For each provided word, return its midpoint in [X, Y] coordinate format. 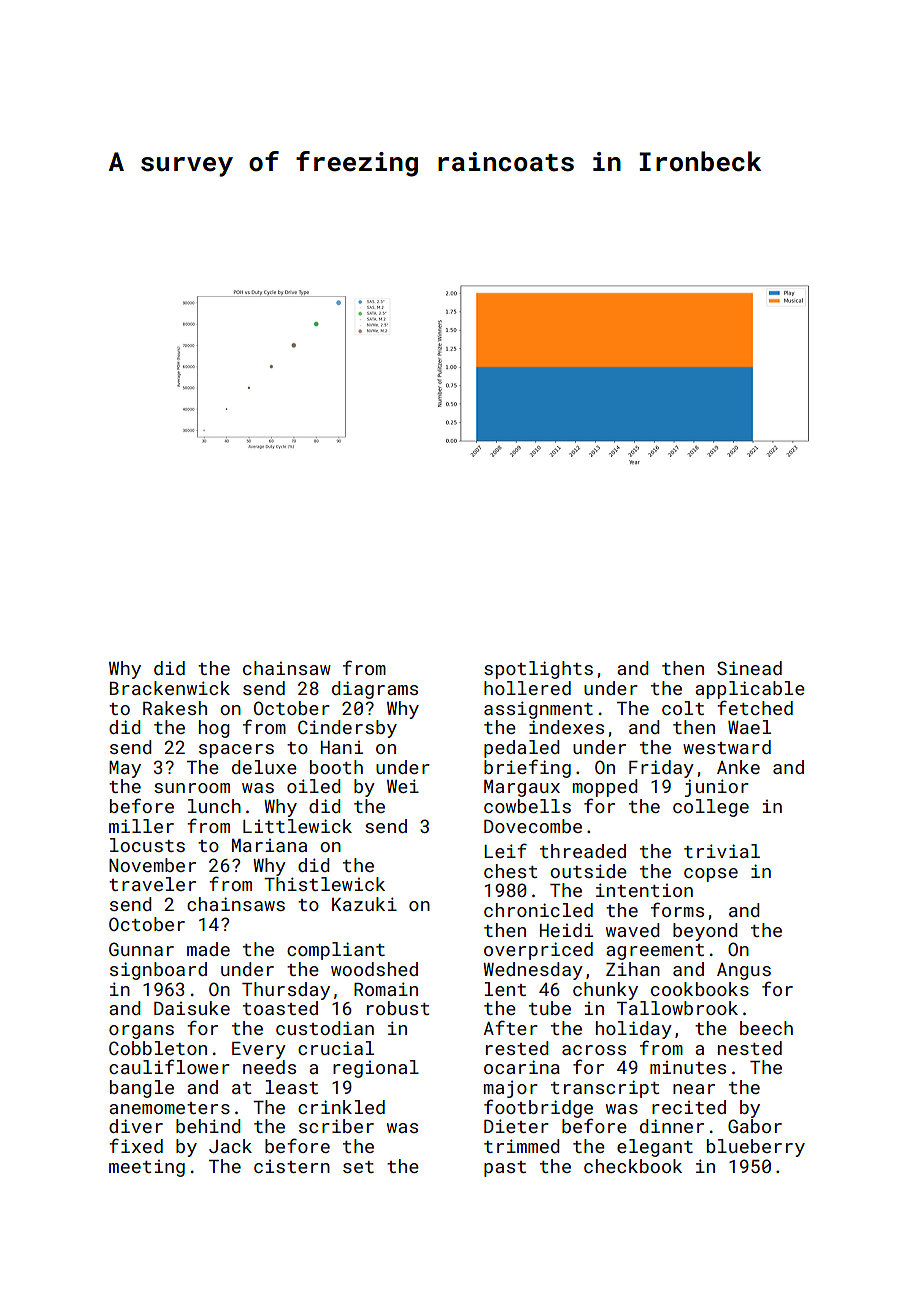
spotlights [538, 670]
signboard [158, 971]
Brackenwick [170, 688]
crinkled [341, 1107]
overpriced [538, 951]
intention [644, 890]
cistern [292, 1166]
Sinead [749, 668]
